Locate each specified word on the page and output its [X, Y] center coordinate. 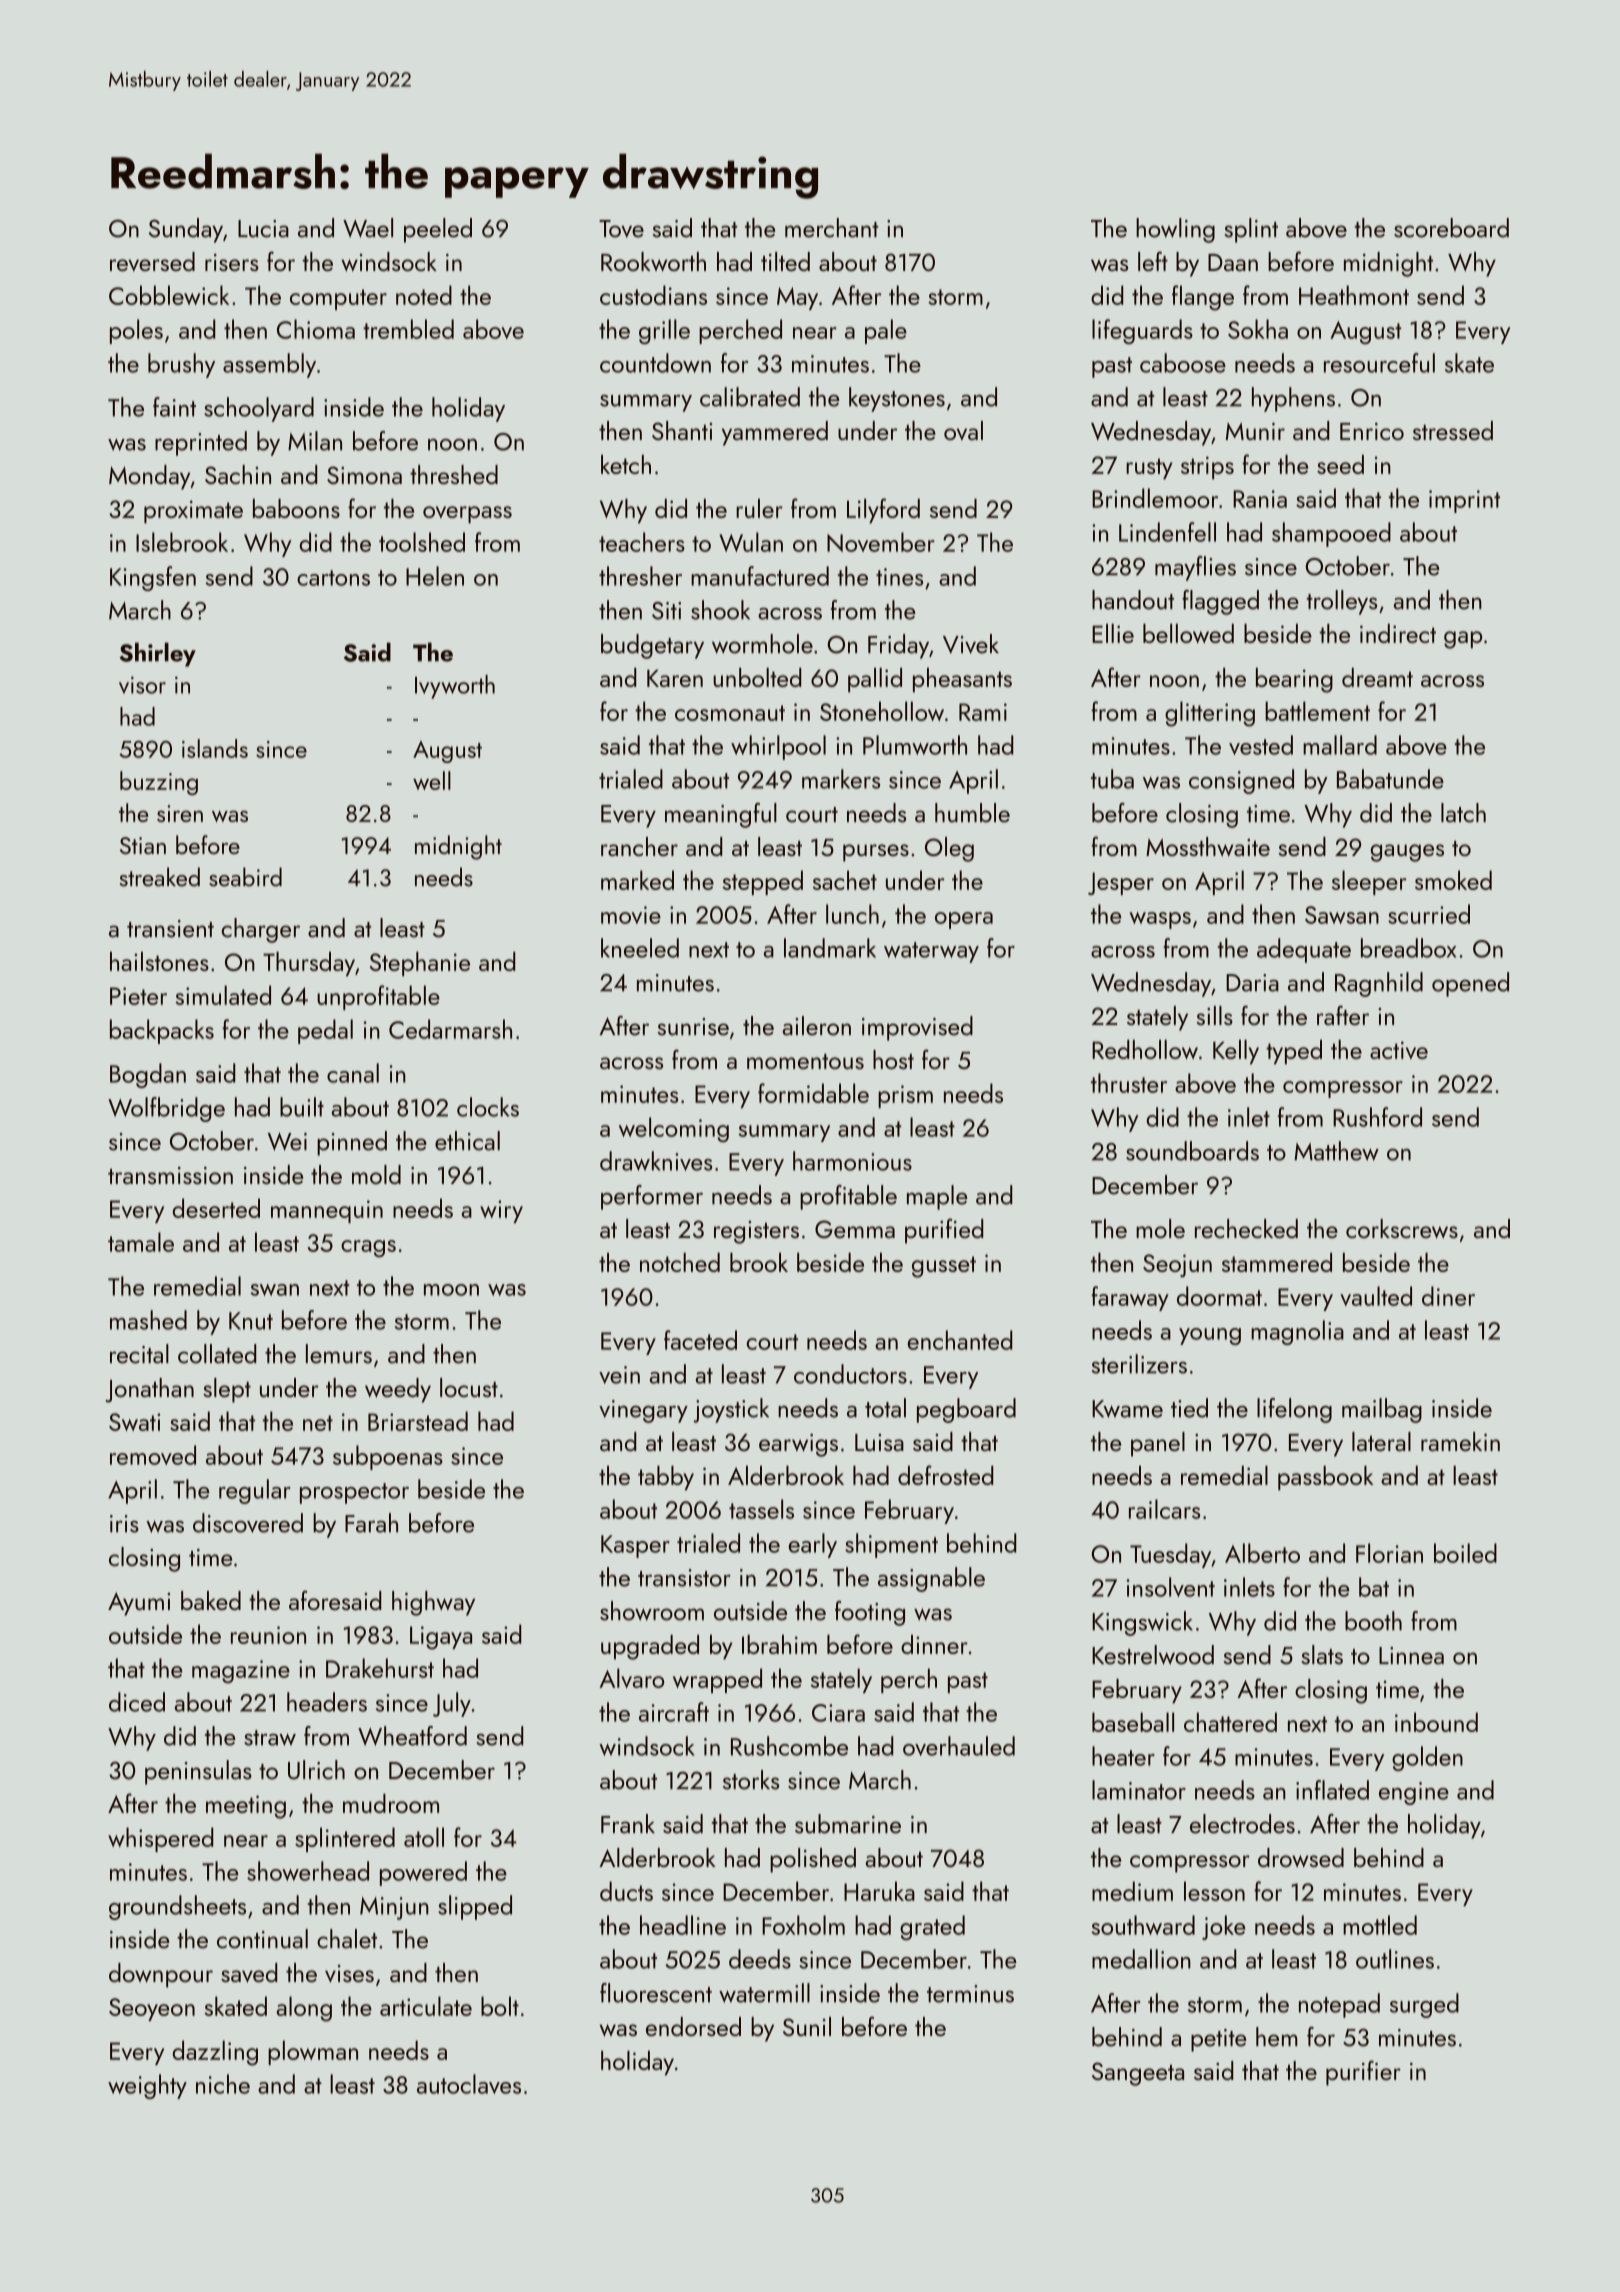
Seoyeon [152, 2009]
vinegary [643, 1411]
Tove [621, 229]
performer [652, 1197]
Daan [1233, 262]
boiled [1465, 1553]
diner [1448, 1296]
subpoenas [388, 1457]
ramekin [1460, 1441]
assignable [931, 1579]
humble [972, 813]
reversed [152, 262]
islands [215, 748]
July [452, 1704]
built [302, 1107]
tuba [1112, 779]
